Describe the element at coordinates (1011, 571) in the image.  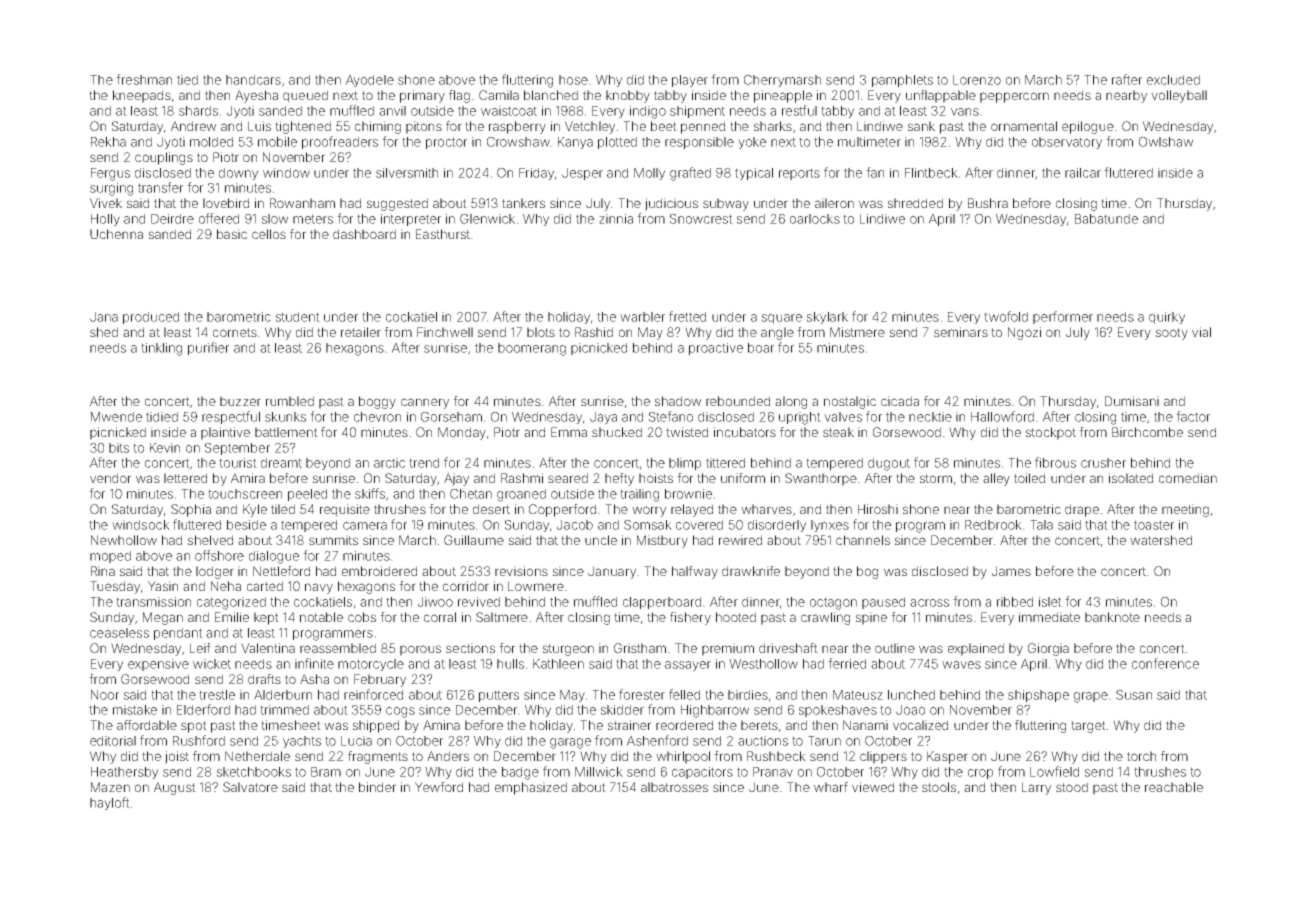
I see `James` at that location.
